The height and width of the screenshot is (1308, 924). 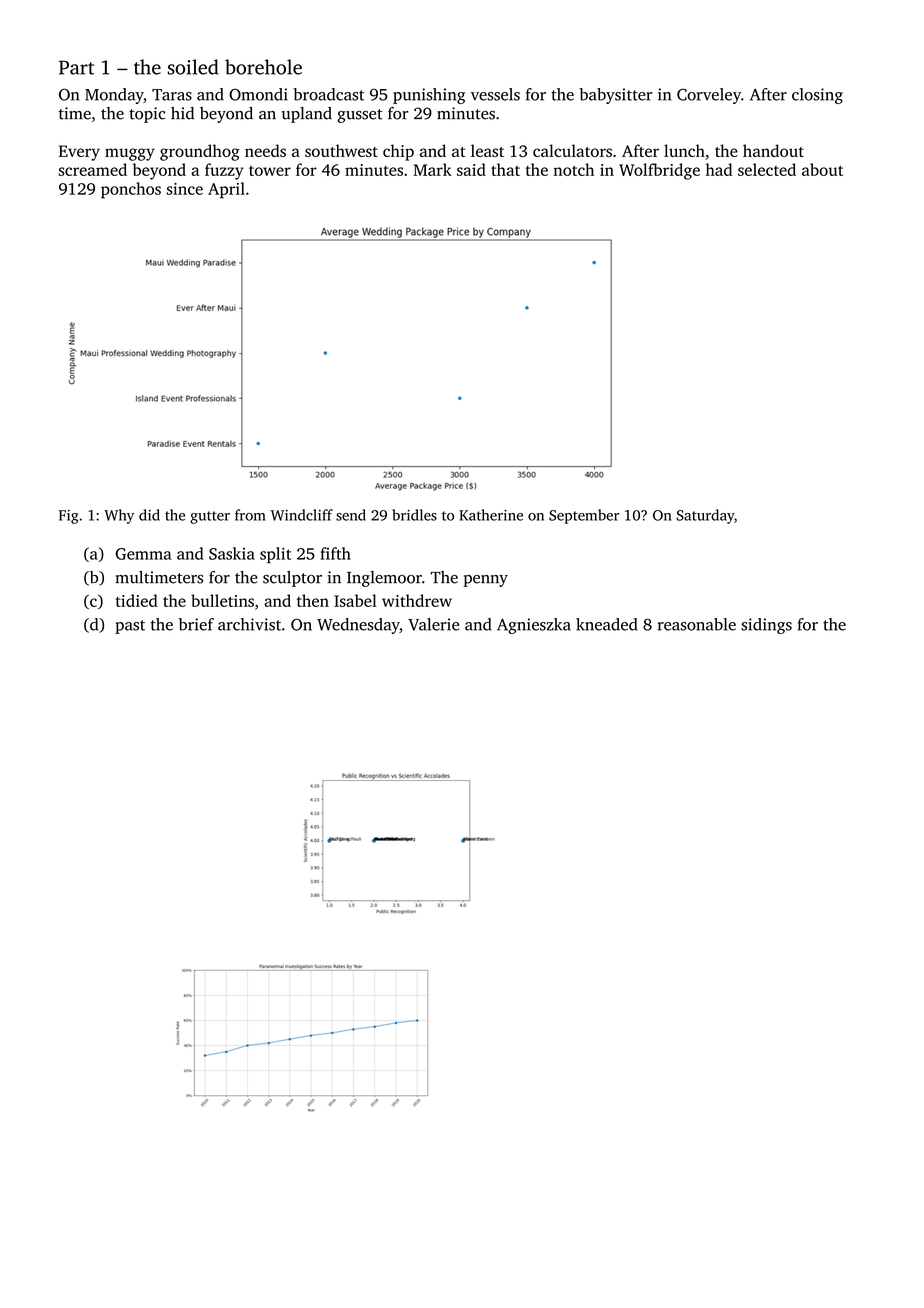 What do you see at coordinates (709, 96) in the screenshot?
I see `Corveley` at bounding box center [709, 96].
